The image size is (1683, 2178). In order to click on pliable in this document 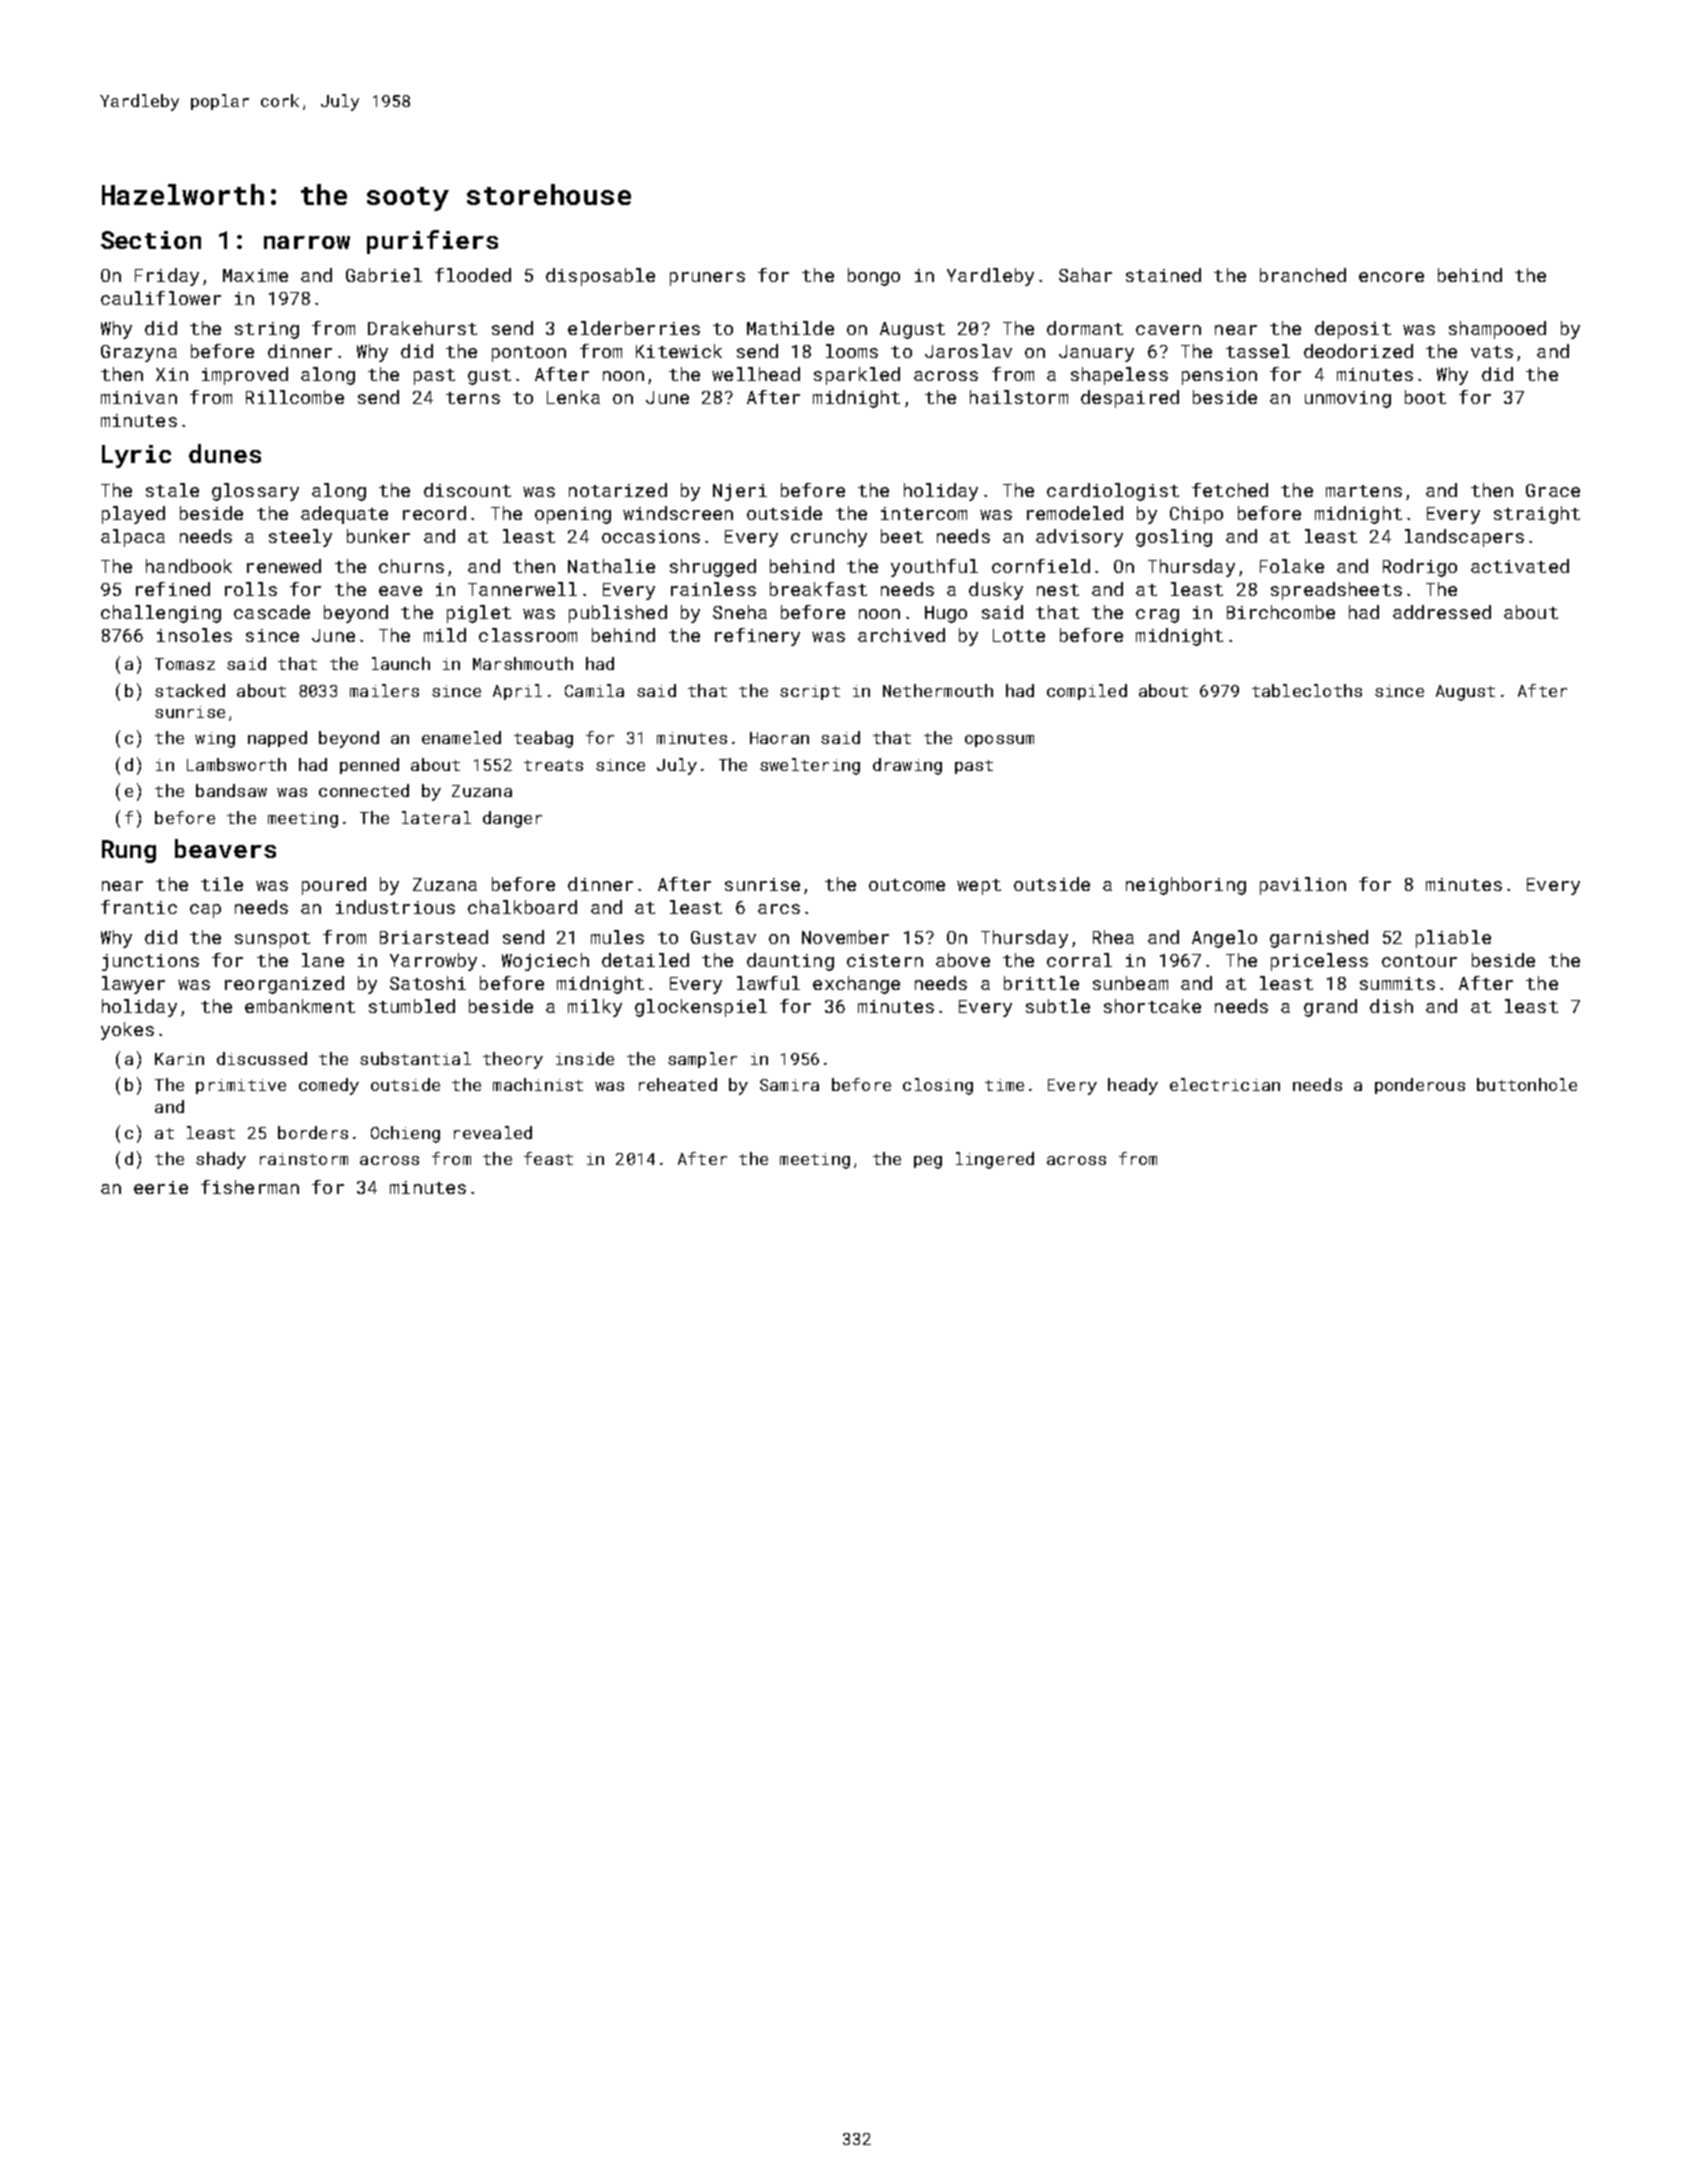, I will do `click(1453, 939)`.
